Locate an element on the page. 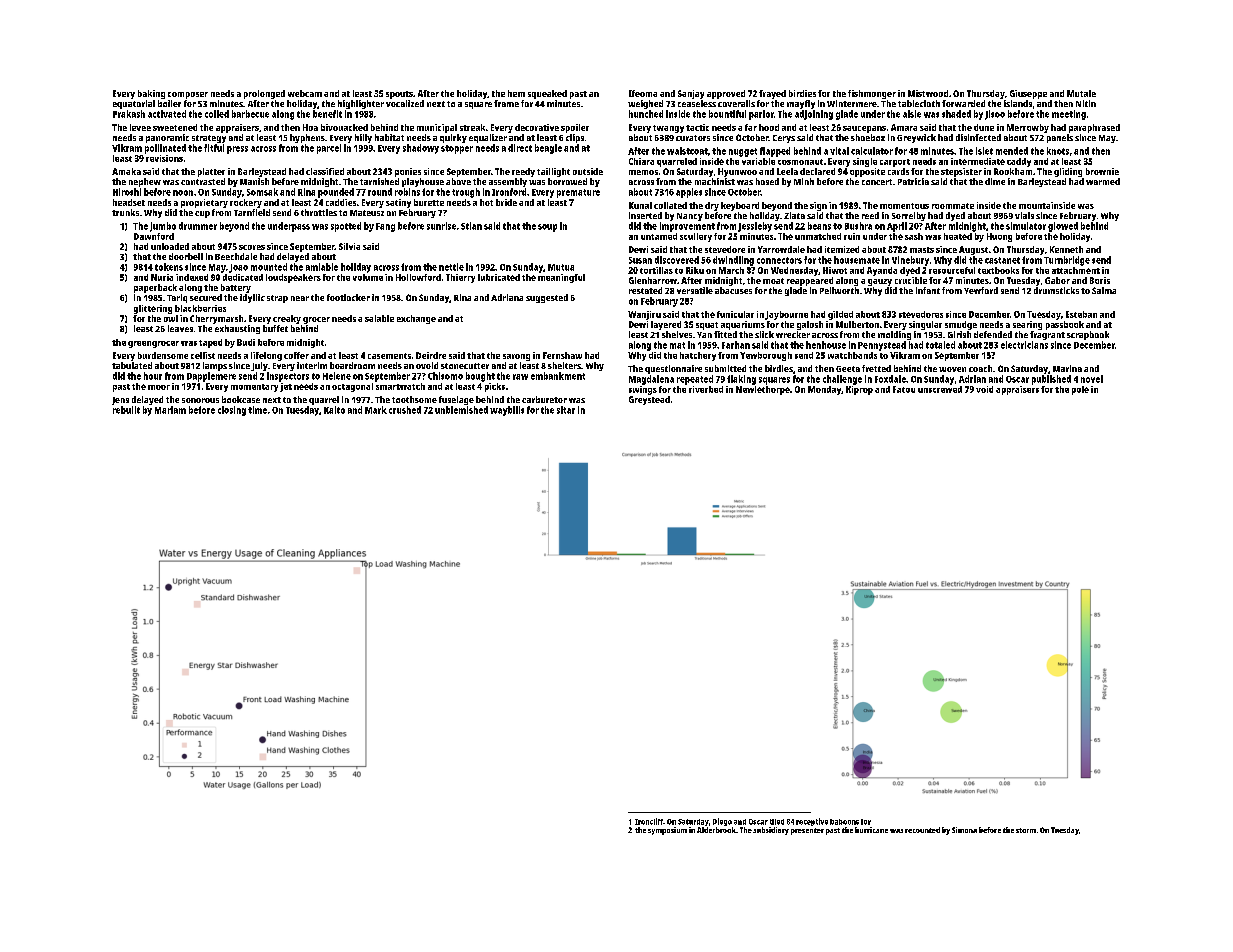  receptive is located at coordinates (812, 822).
